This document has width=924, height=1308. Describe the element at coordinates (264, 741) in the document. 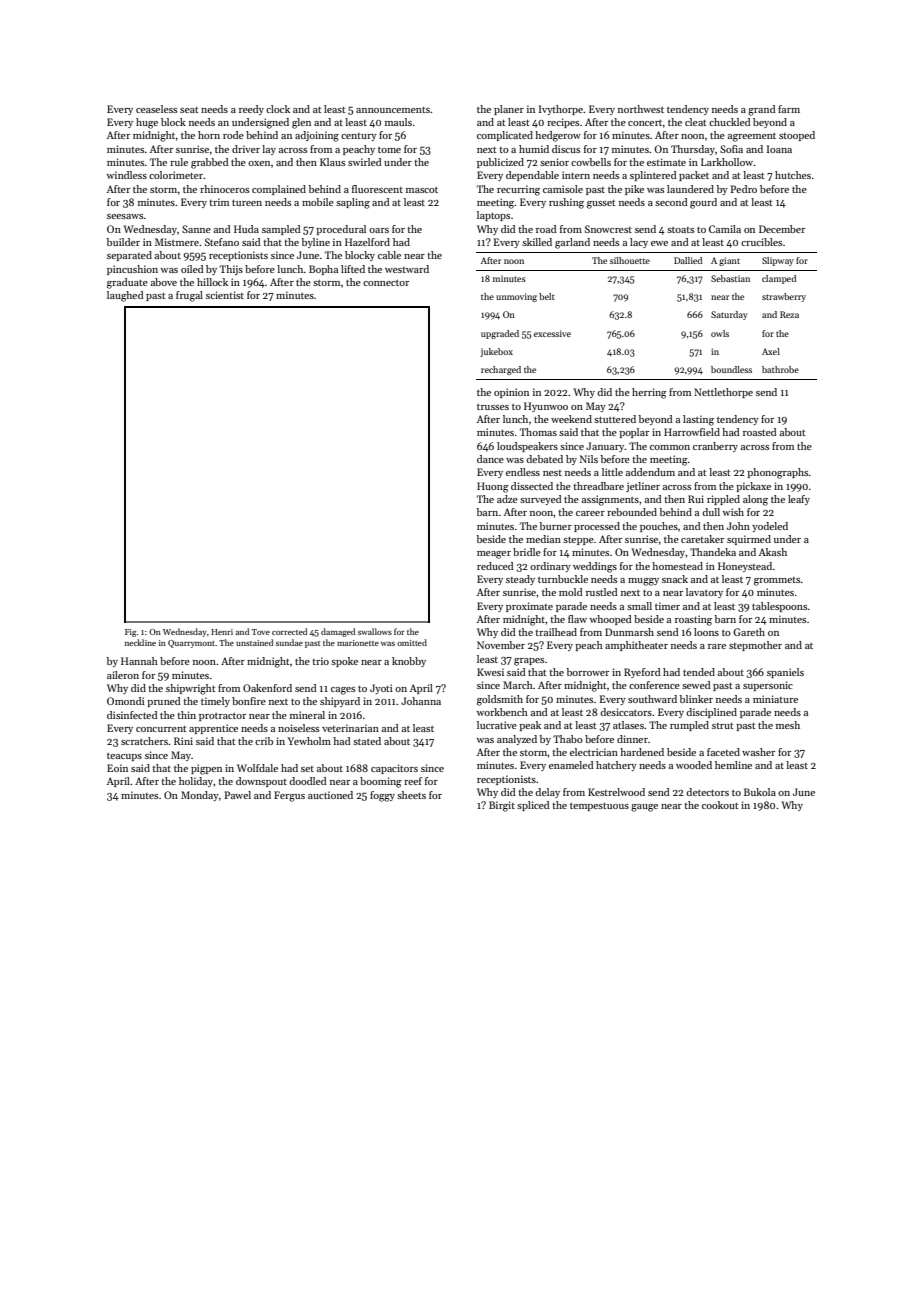

I see `crib` at that location.
